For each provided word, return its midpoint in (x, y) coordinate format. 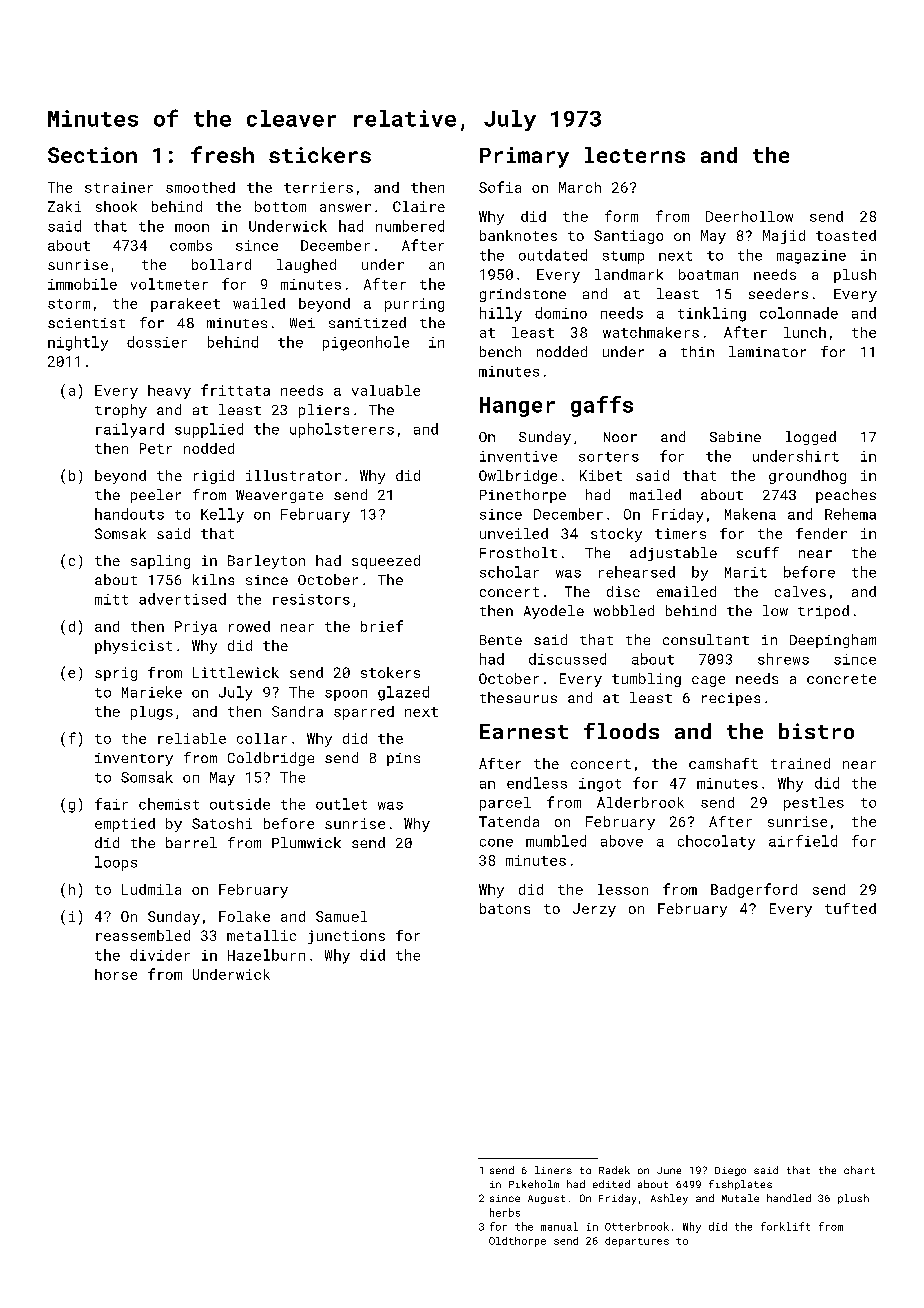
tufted (850, 908)
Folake (244, 916)
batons (505, 908)
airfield (803, 841)
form (621, 216)
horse (116, 974)
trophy (121, 411)
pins (403, 759)
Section (92, 155)
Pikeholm (534, 1184)
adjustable (673, 554)
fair (111, 804)
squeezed (386, 562)
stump (623, 257)
